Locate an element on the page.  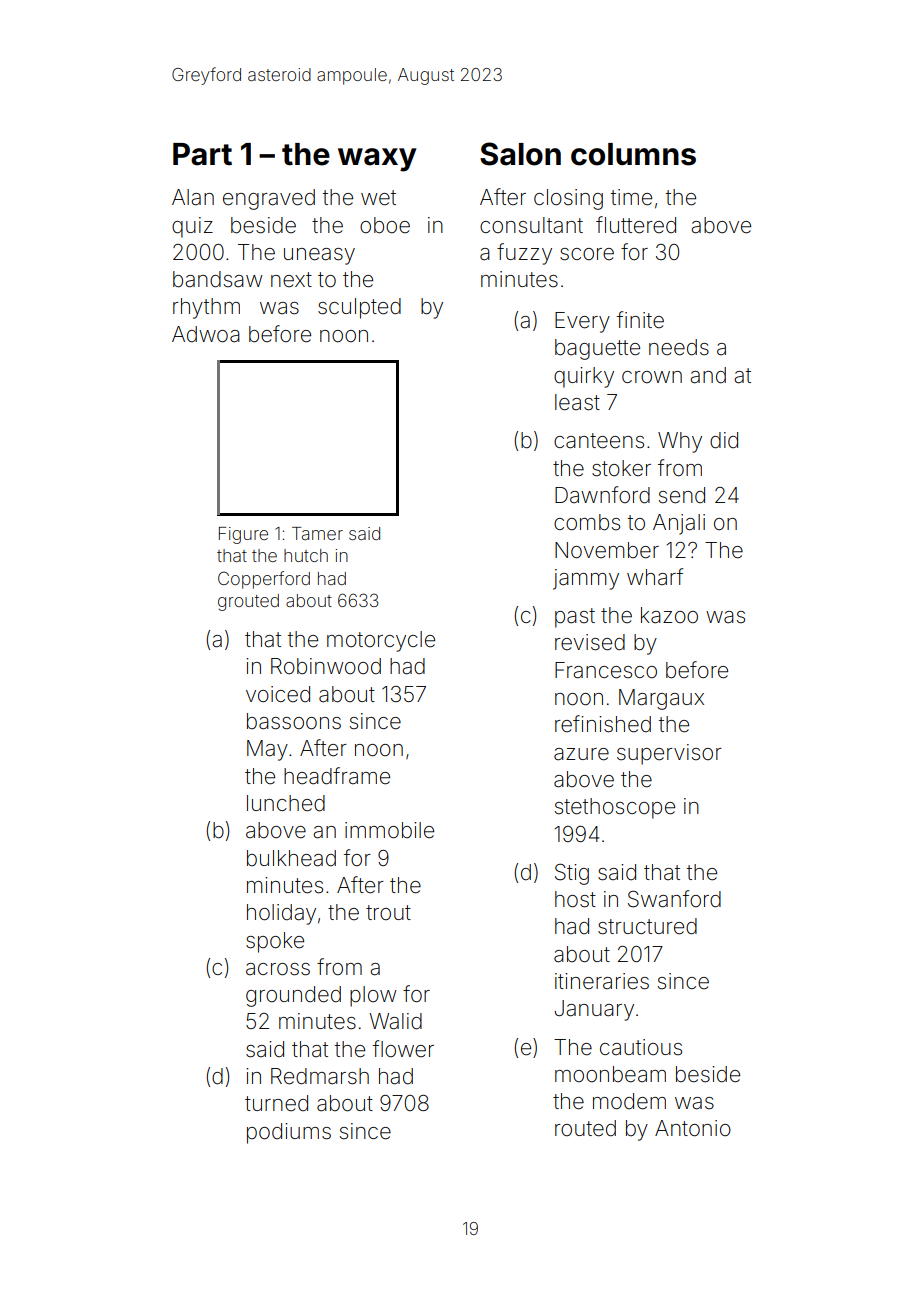
podiums is located at coordinates (289, 1133).
